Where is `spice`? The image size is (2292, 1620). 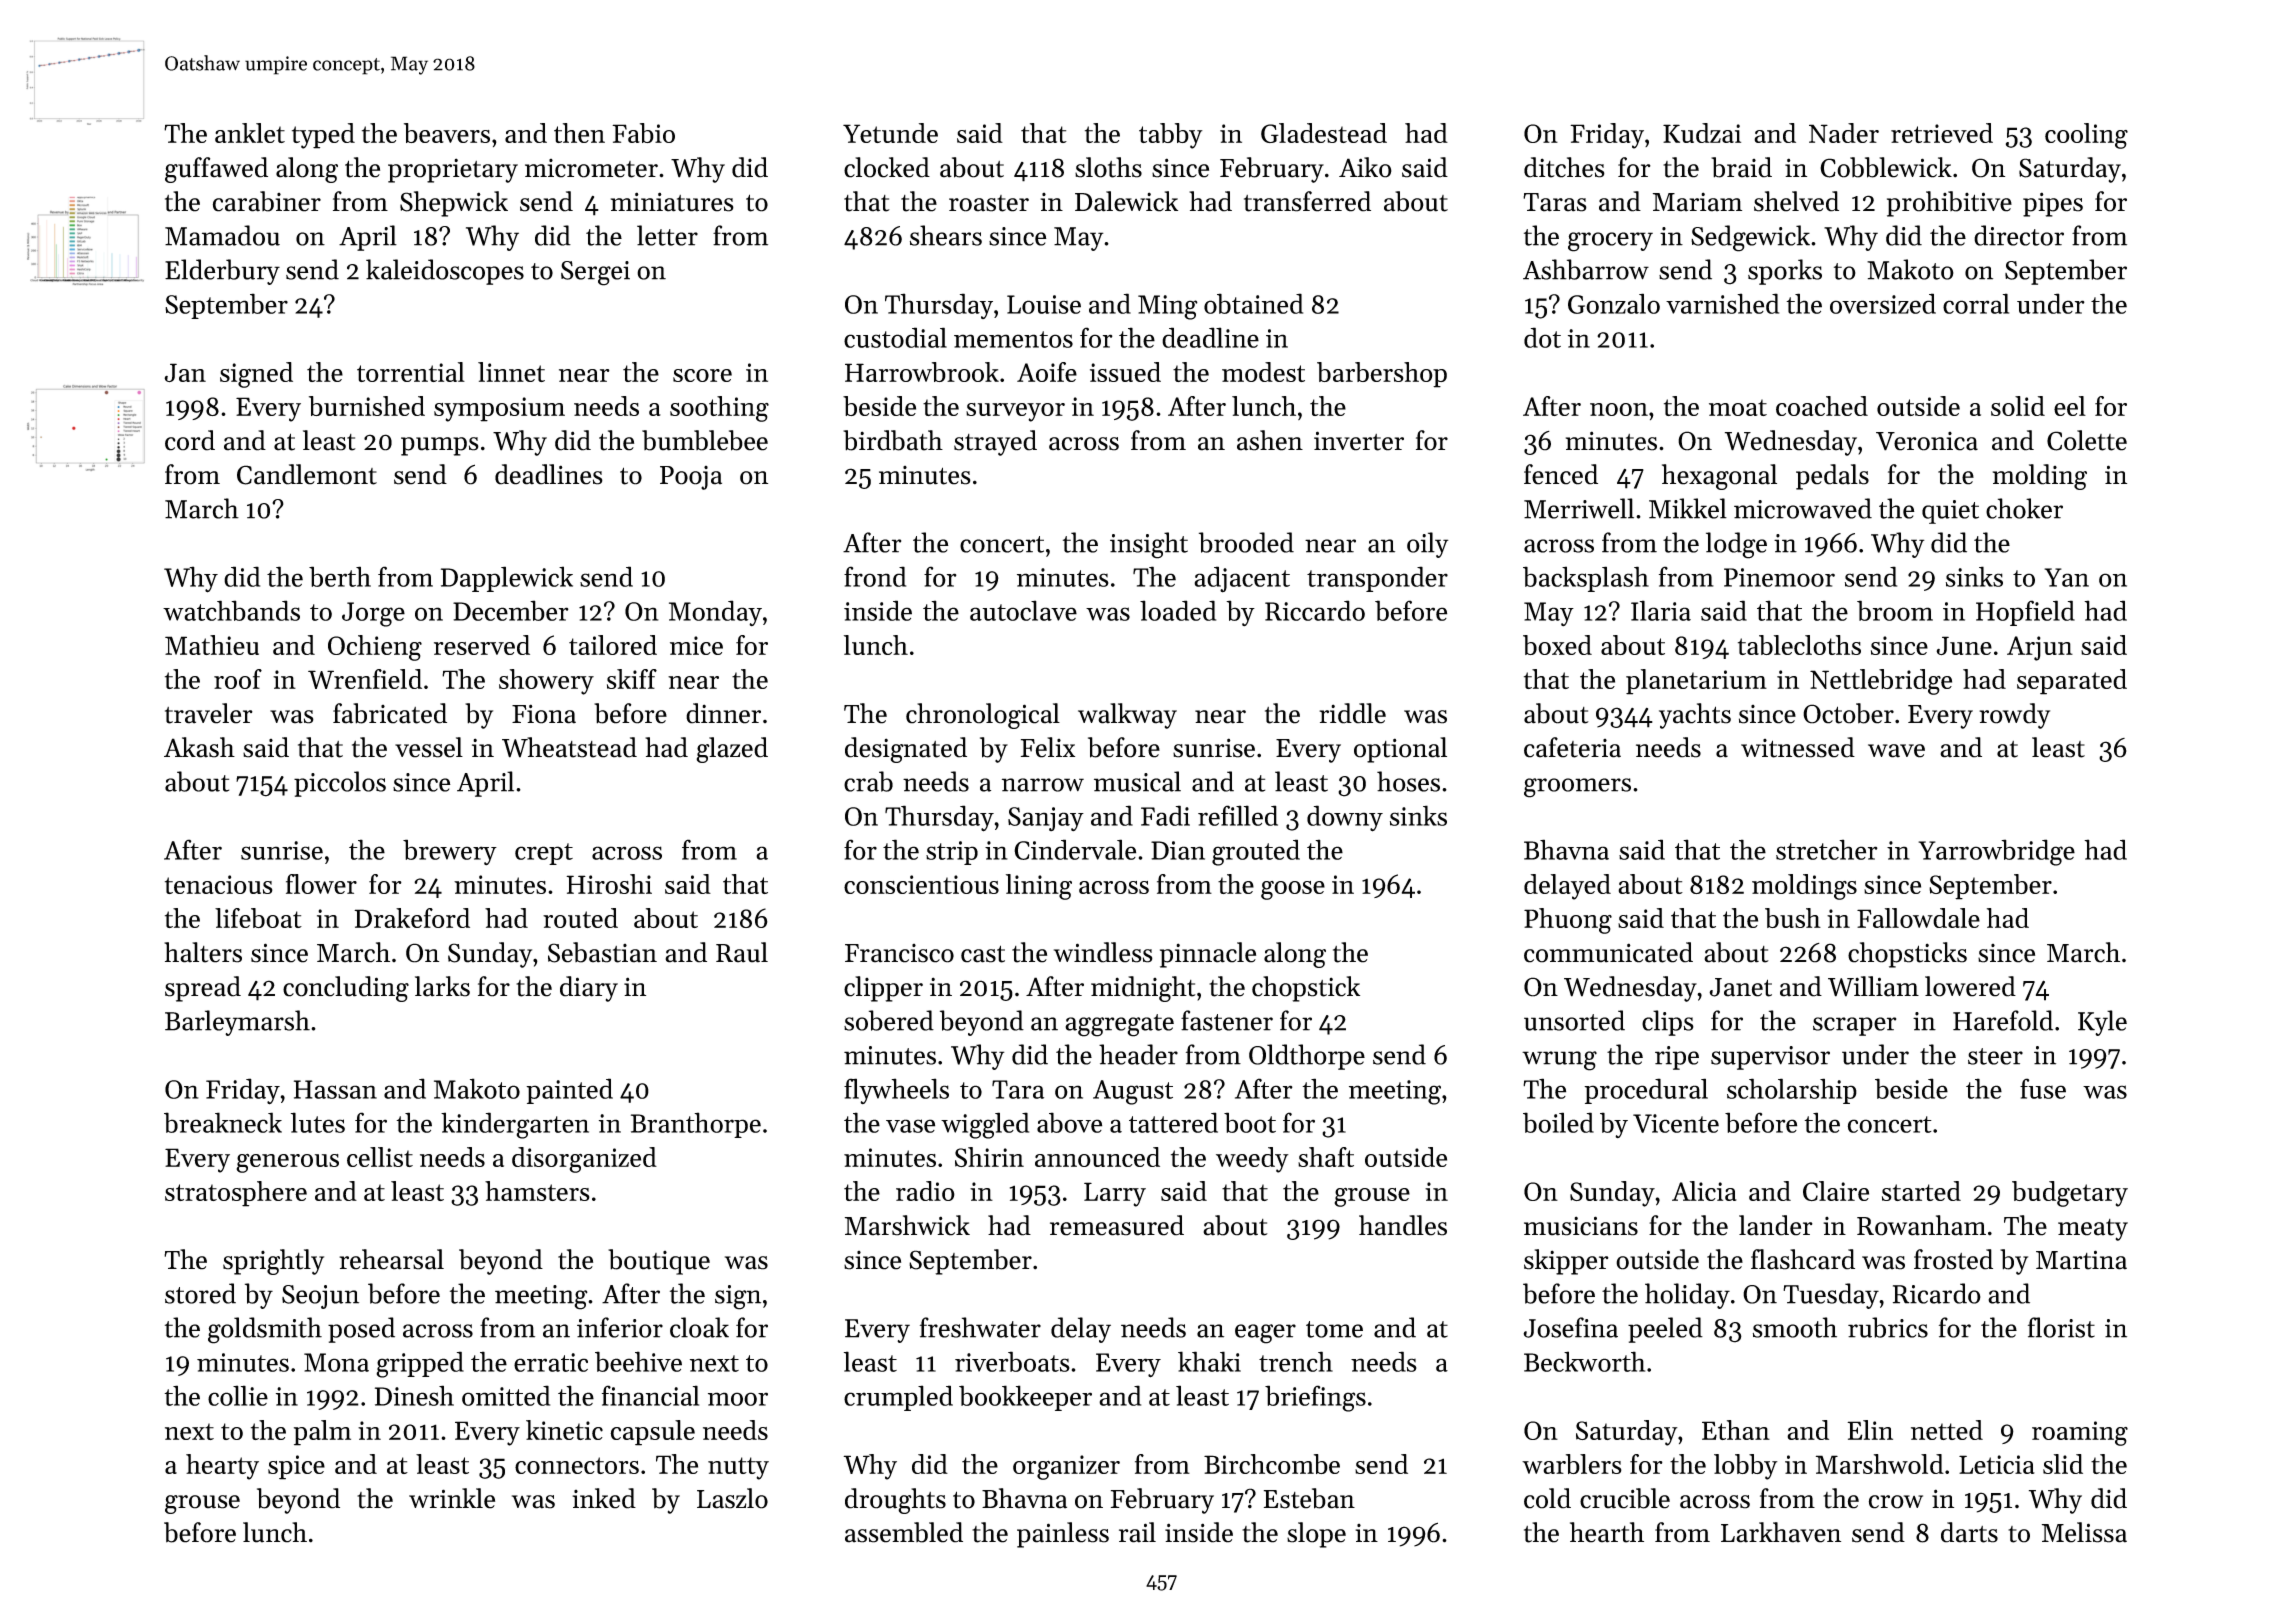 spice is located at coordinates (296, 1467).
